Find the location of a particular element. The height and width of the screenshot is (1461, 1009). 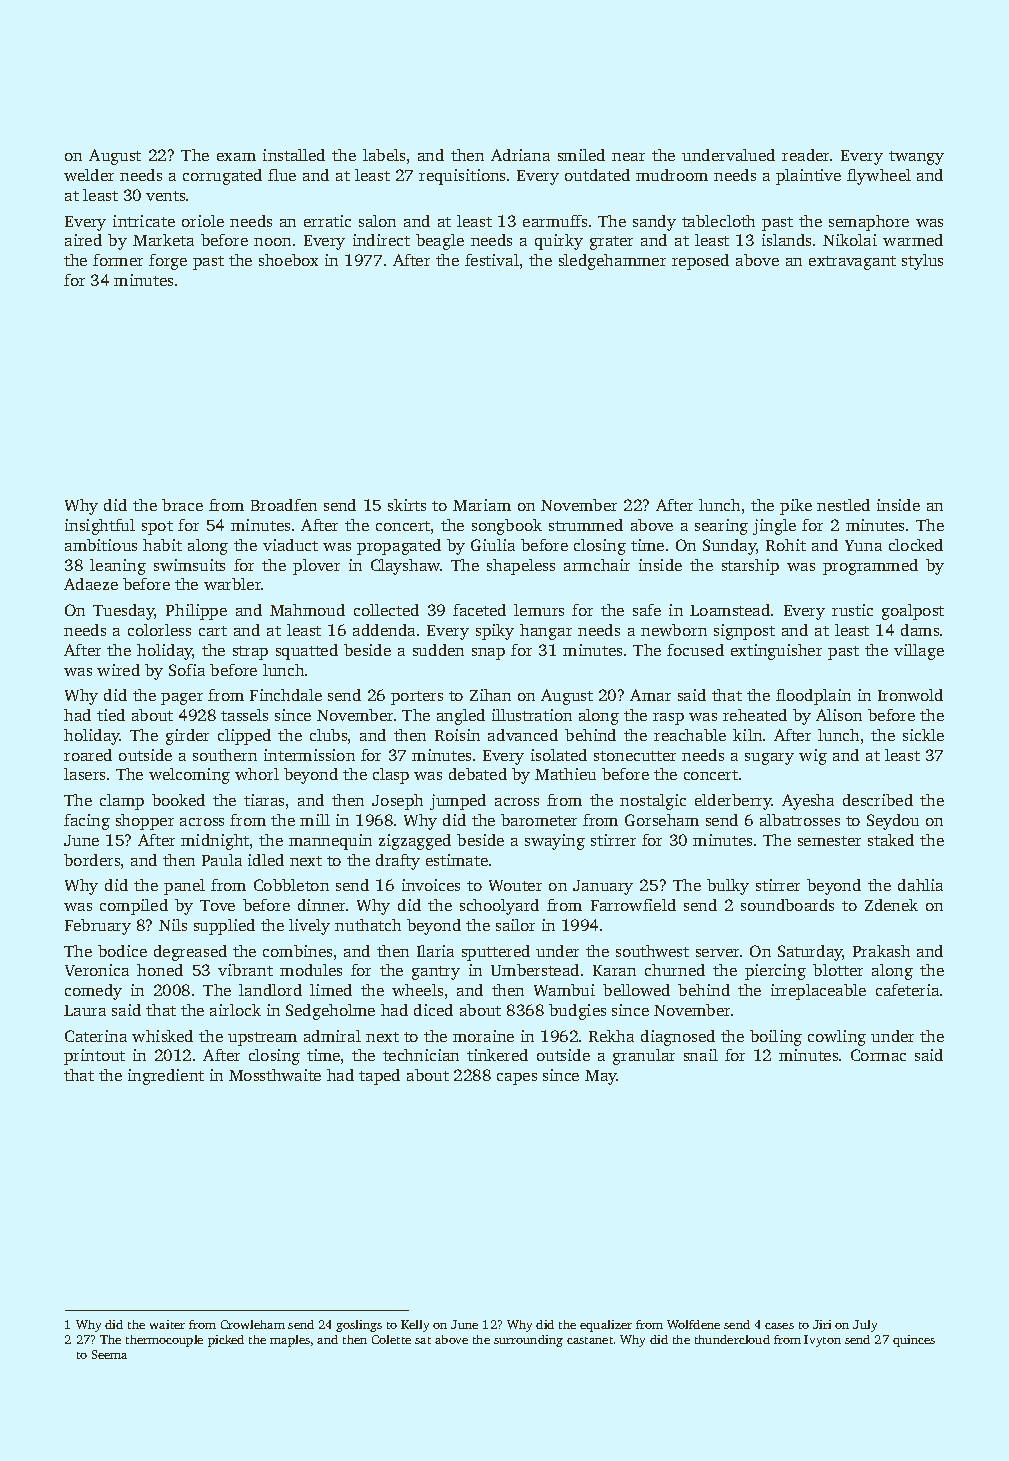

gantry is located at coordinates (436, 973).
